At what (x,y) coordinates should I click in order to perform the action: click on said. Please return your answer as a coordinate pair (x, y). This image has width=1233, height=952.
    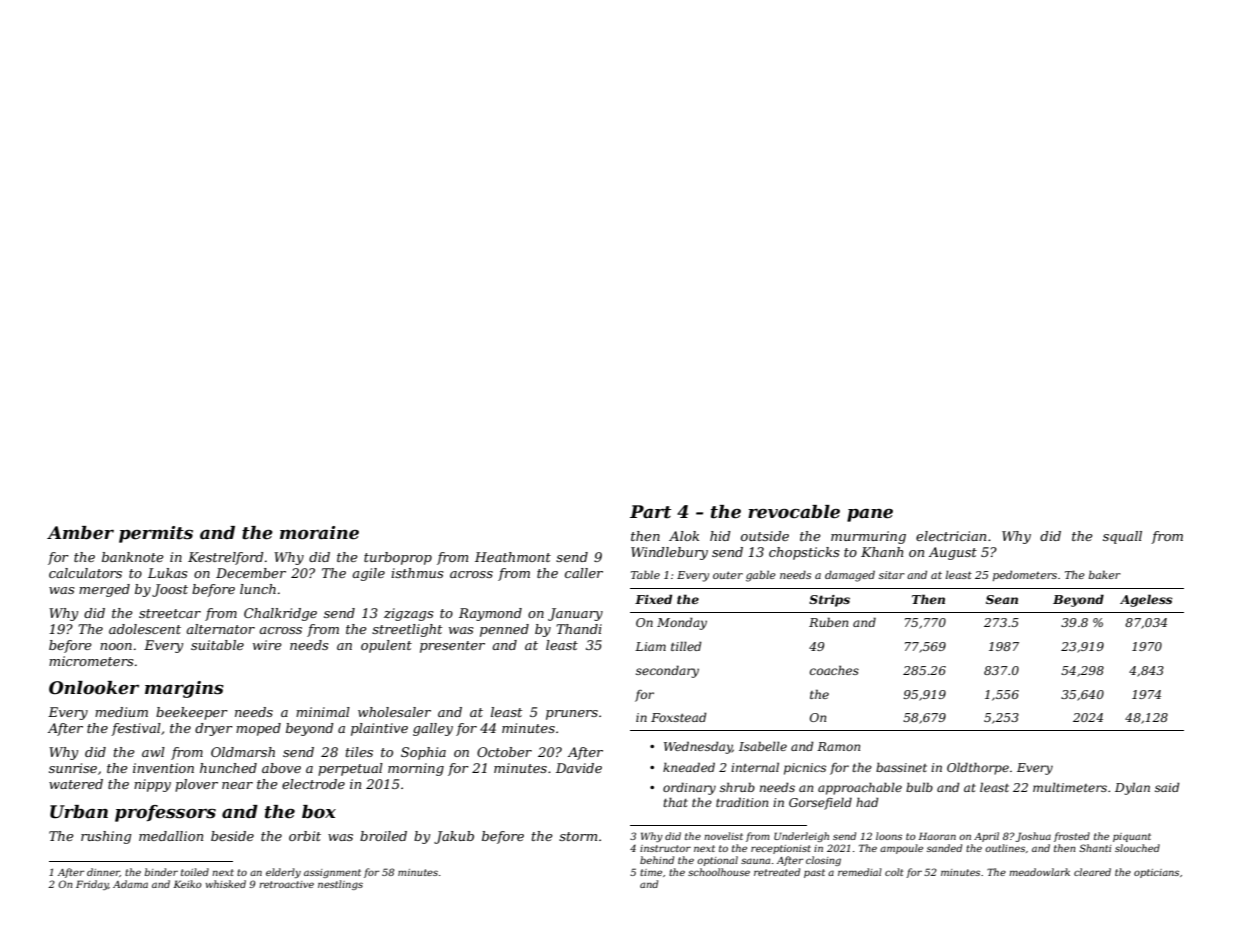
    Looking at the image, I should click on (1167, 787).
